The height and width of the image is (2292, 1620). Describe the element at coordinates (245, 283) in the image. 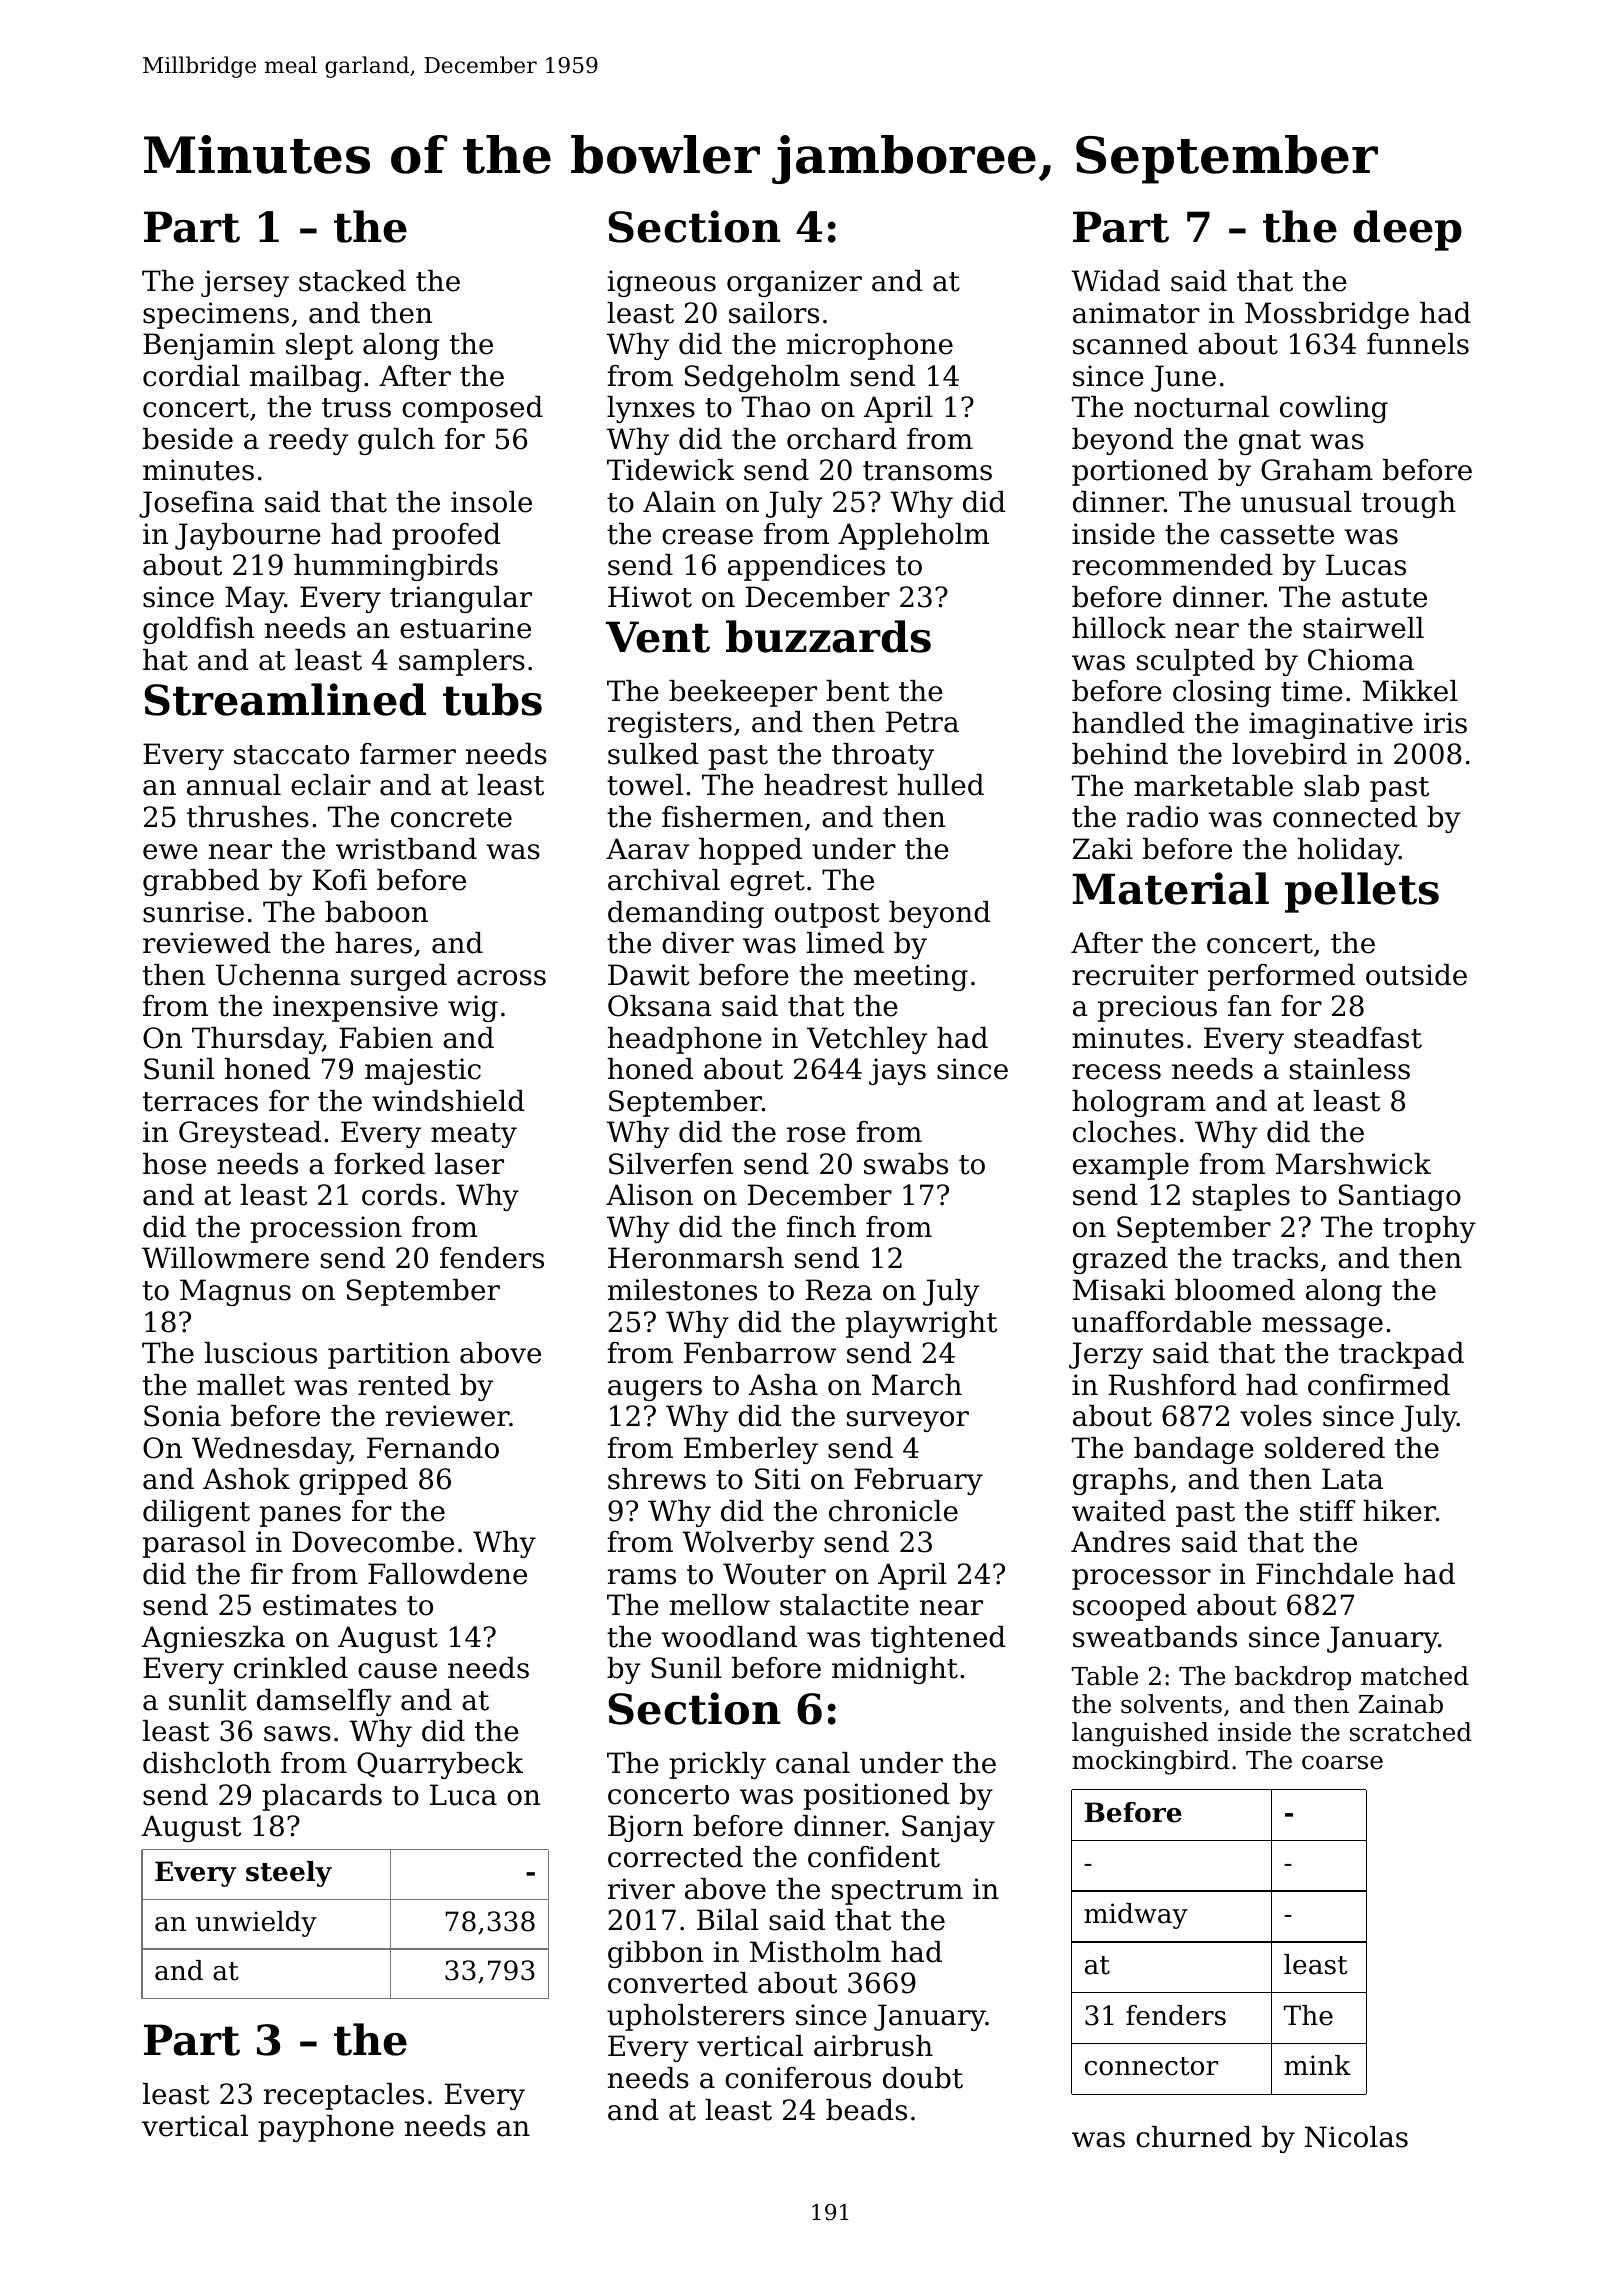

I see `jersey` at that location.
